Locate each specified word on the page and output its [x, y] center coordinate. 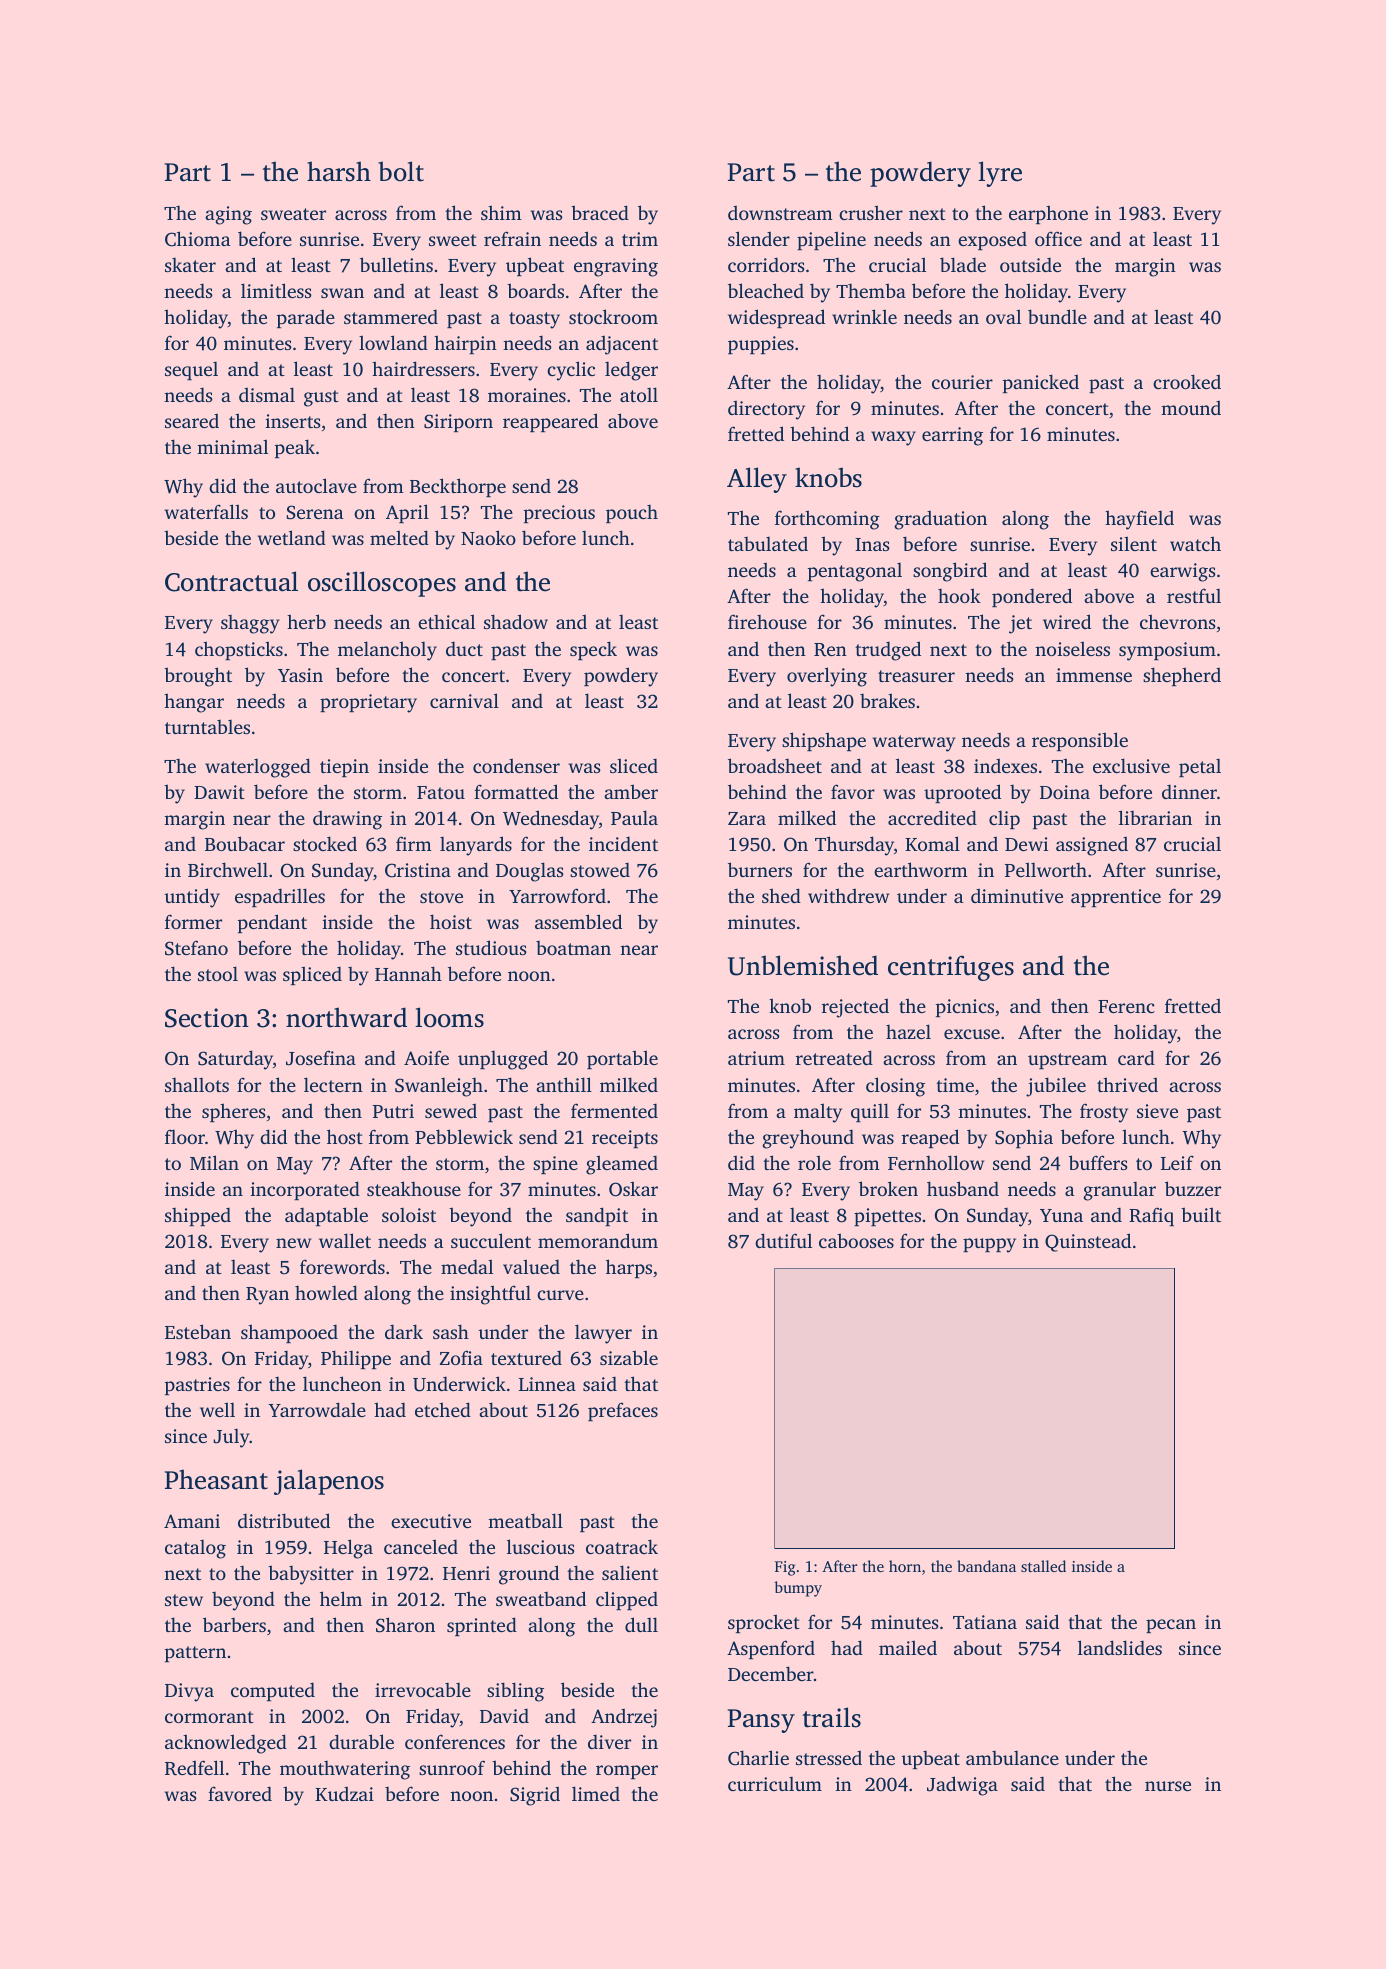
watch [1195, 543]
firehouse [767, 621]
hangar [194, 703]
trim [640, 239]
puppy [989, 1245]
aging [228, 215]
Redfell [194, 1768]
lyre [1000, 174]
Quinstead [1088, 1242]
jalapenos [329, 1482]
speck [593, 650]
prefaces [623, 1411]
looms [449, 1017]
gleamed [622, 1165]
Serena [315, 512]
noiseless [1072, 648]
